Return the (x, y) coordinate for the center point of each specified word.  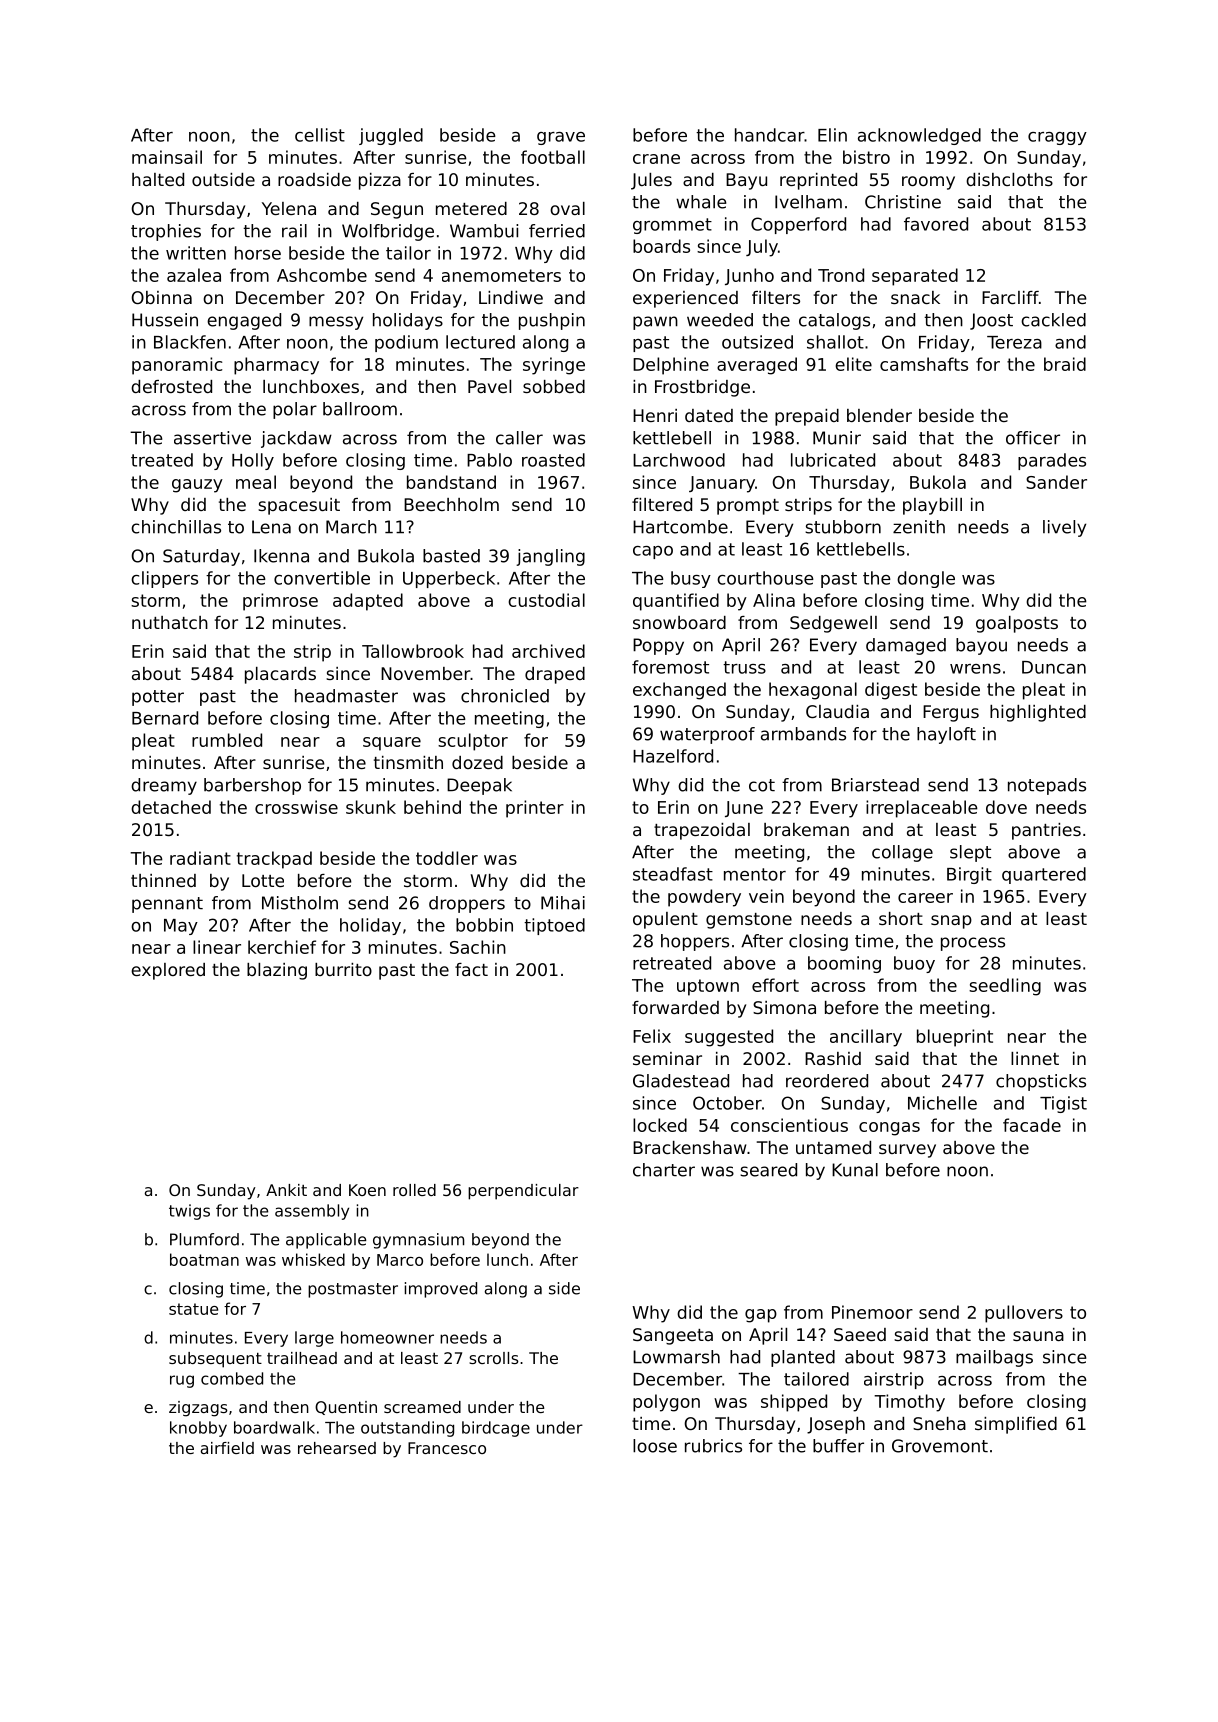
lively (1064, 528)
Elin (832, 135)
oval (567, 208)
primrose (280, 602)
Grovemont (940, 1446)
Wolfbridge (388, 232)
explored (168, 971)
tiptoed (554, 926)
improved (441, 1290)
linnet (1035, 1058)
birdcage (496, 1429)
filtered (662, 504)
